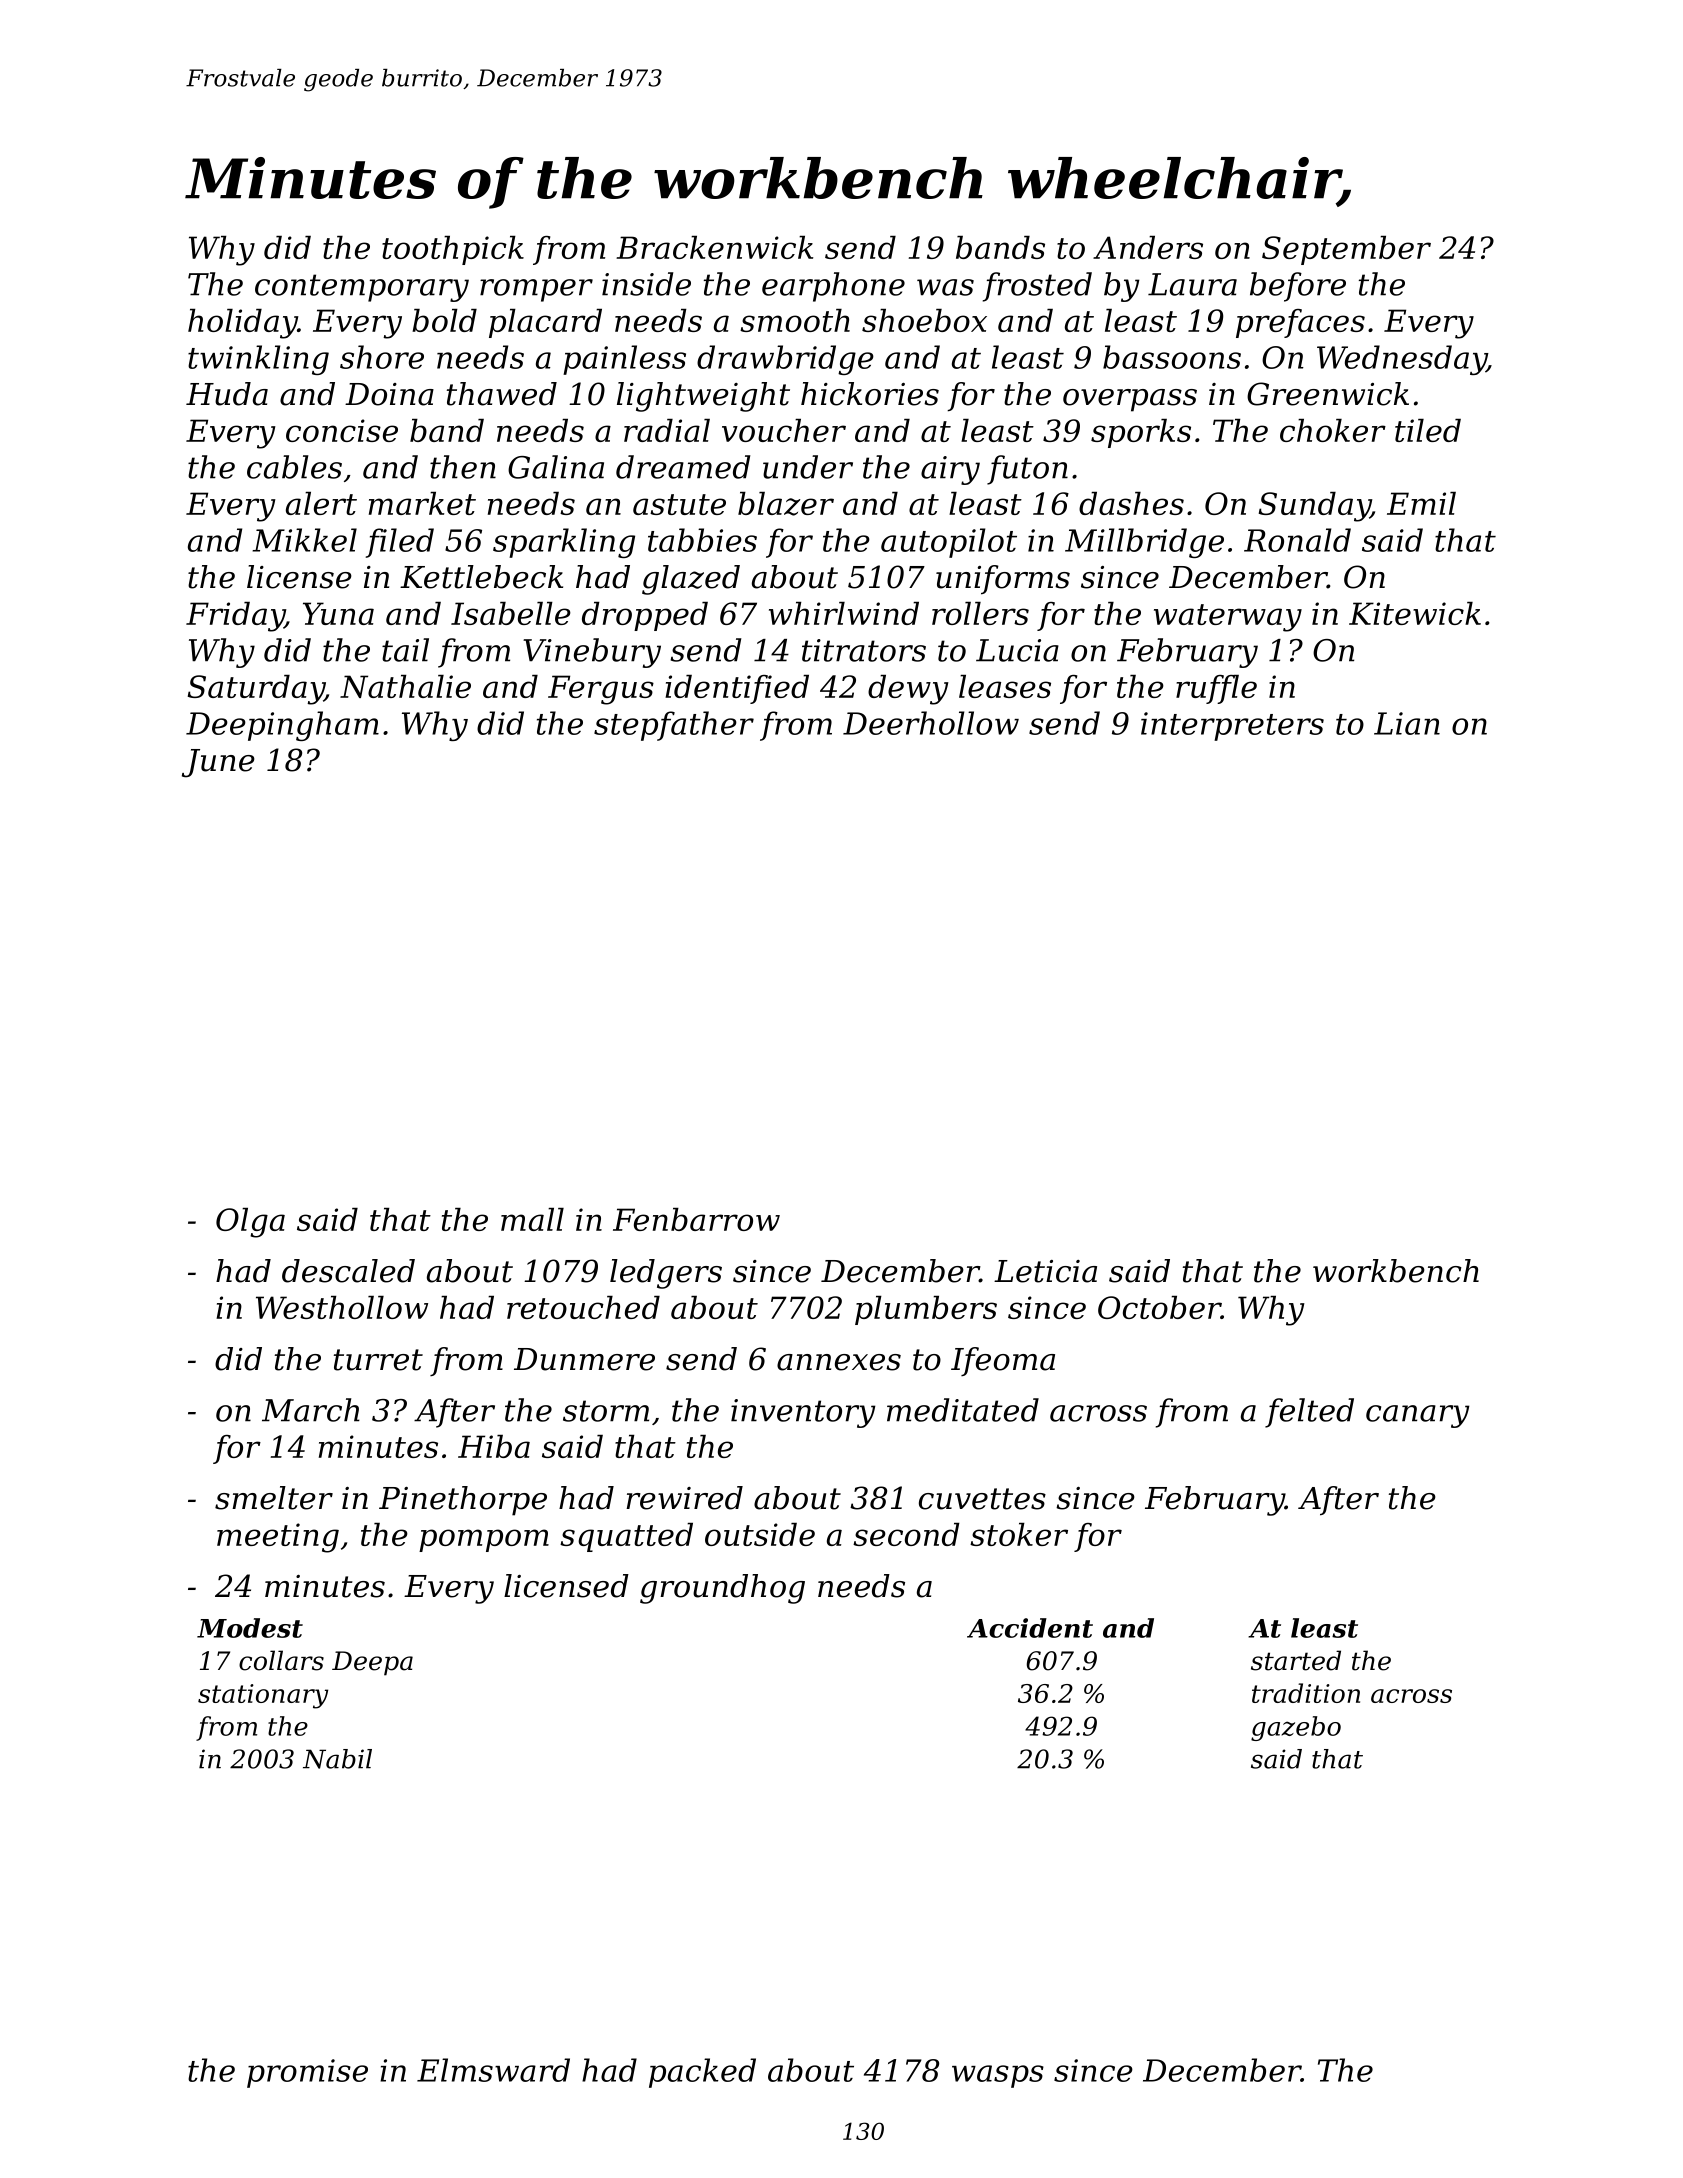 Image resolution: width=1683 pixels, height=2178 pixels. Describe the element at coordinates (256, 690) in the screenshot. I see `Saturday` at that location.
